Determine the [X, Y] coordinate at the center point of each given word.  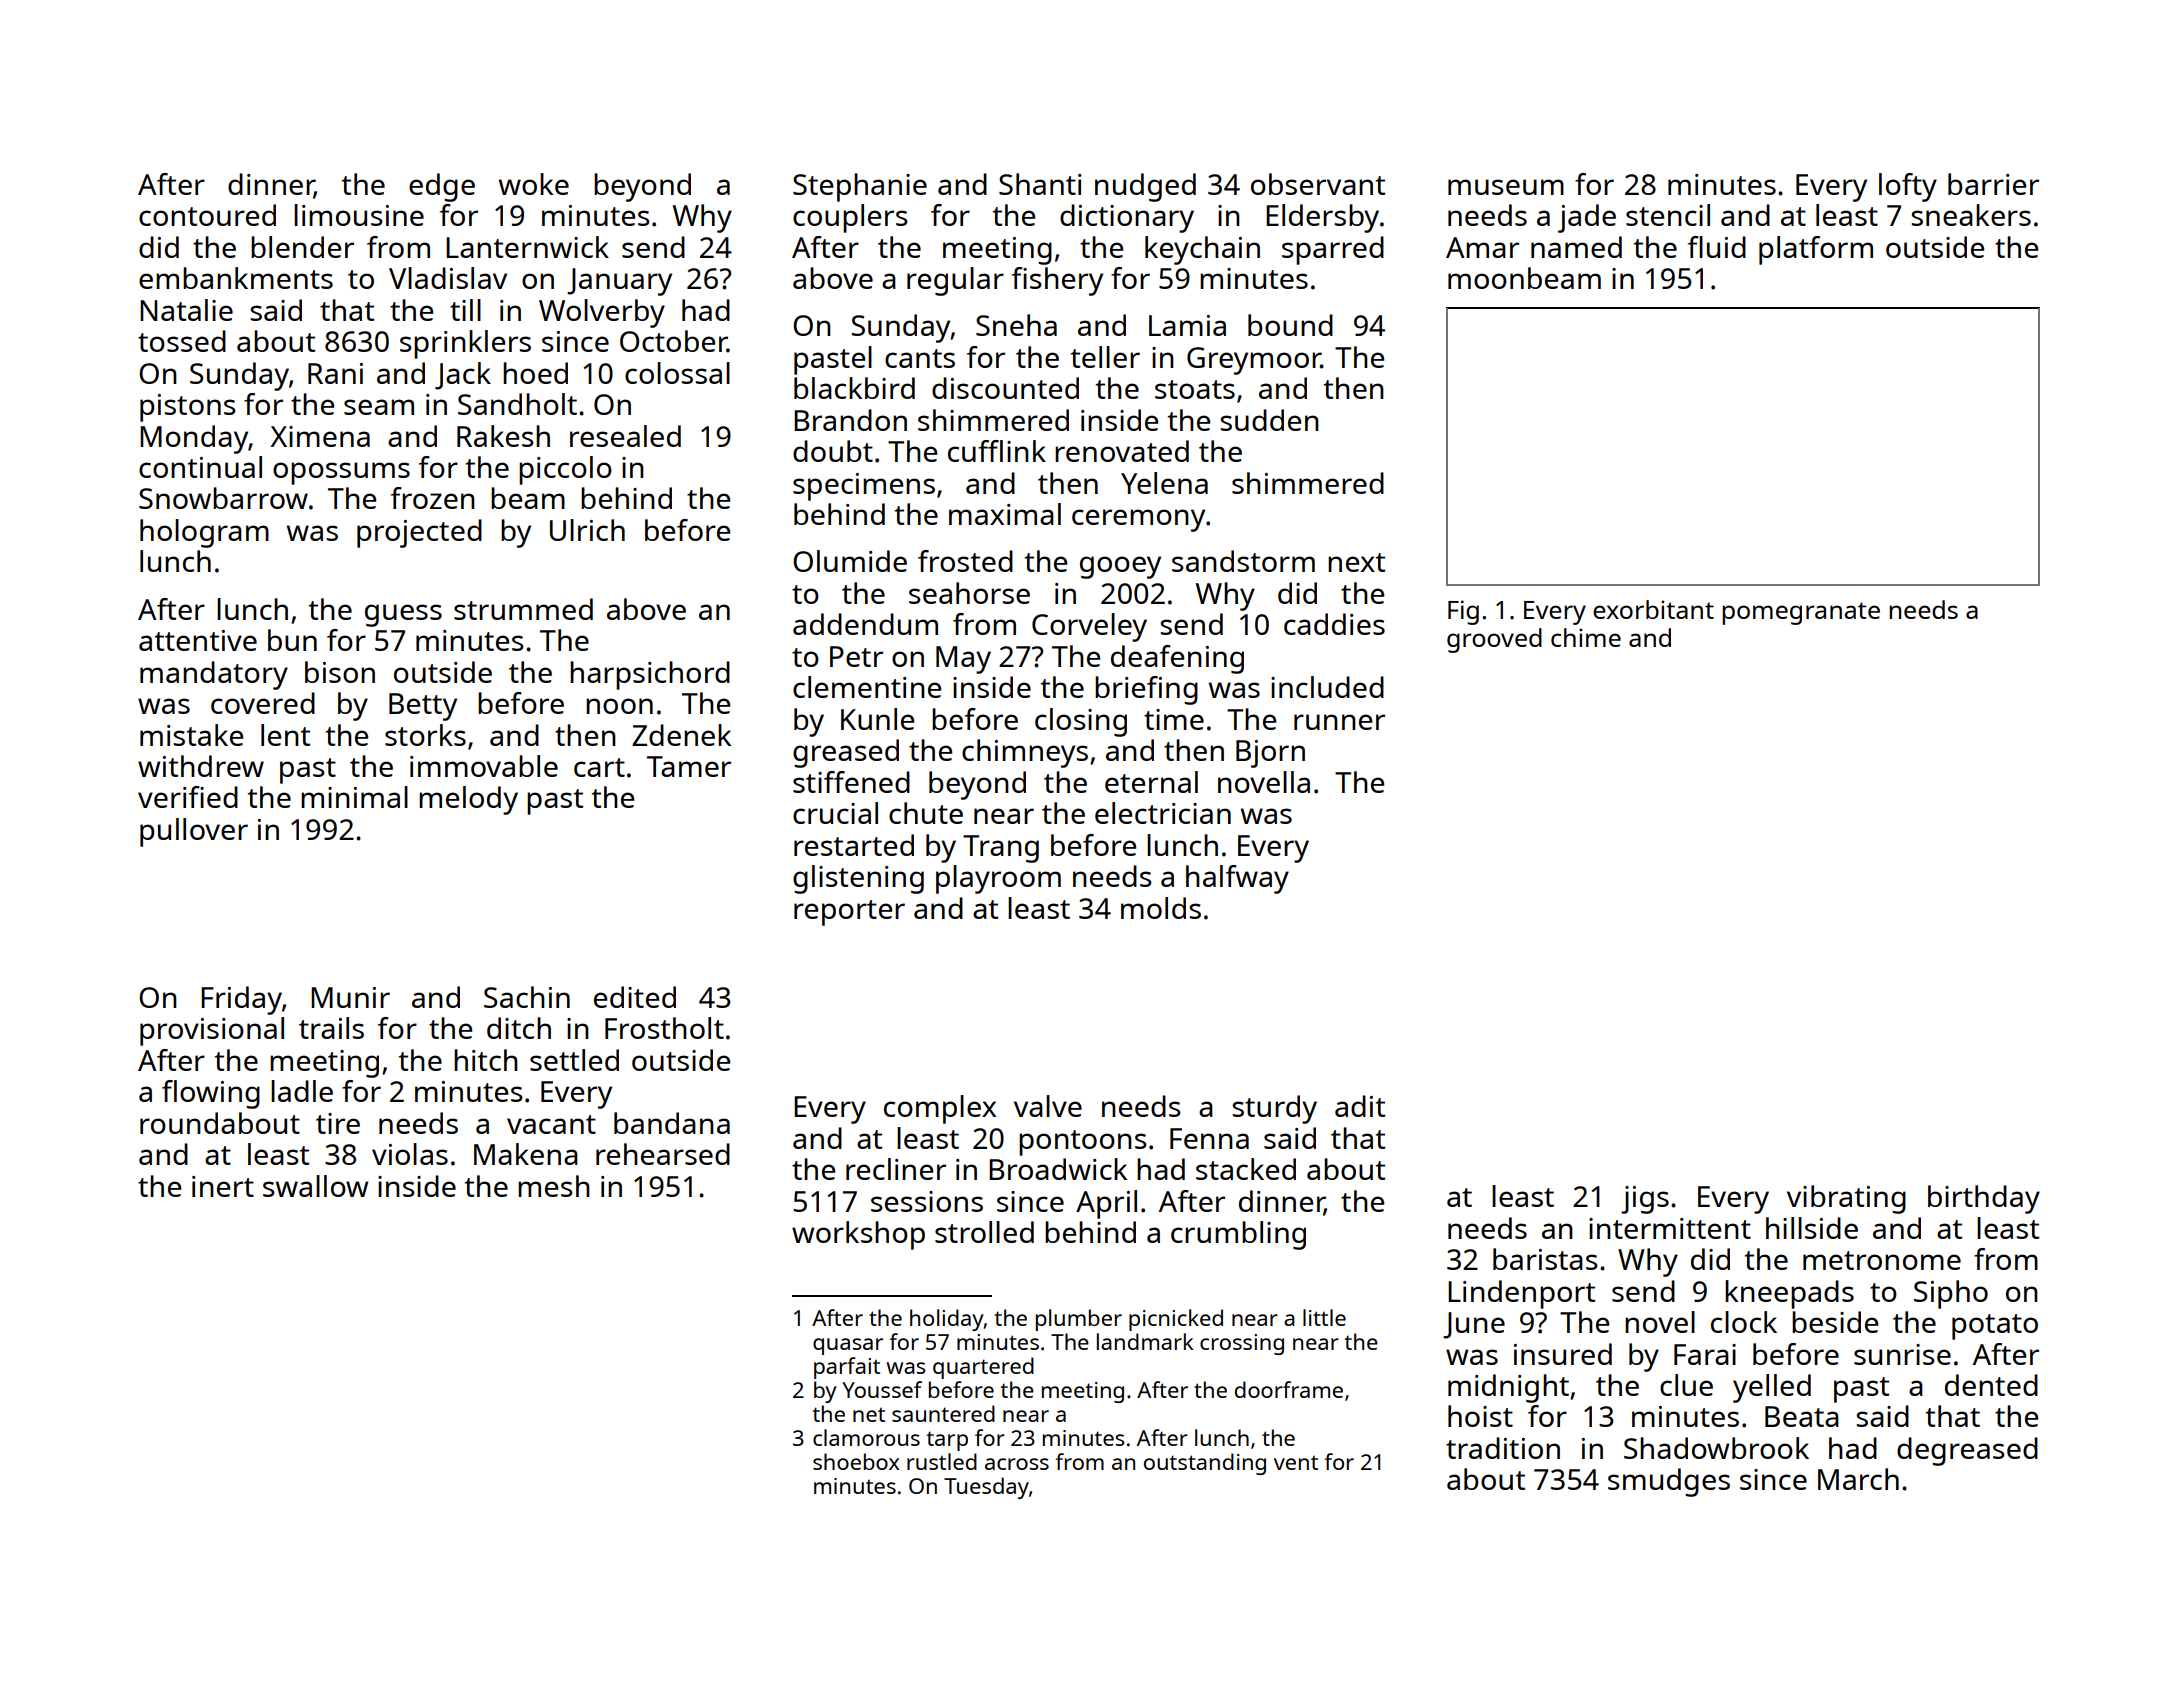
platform [1816, 250]
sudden [1269, 420]
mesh [554, 1186]
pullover [194, 832]
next [1356, 562]
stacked [1246, 1169]
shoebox [856, 1461]
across [1017, 1464]
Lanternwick [527, 247]
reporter [849, 913]
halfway [1237, 879]
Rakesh [503, 436]
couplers [850, 218]
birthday [1984, 1199]
